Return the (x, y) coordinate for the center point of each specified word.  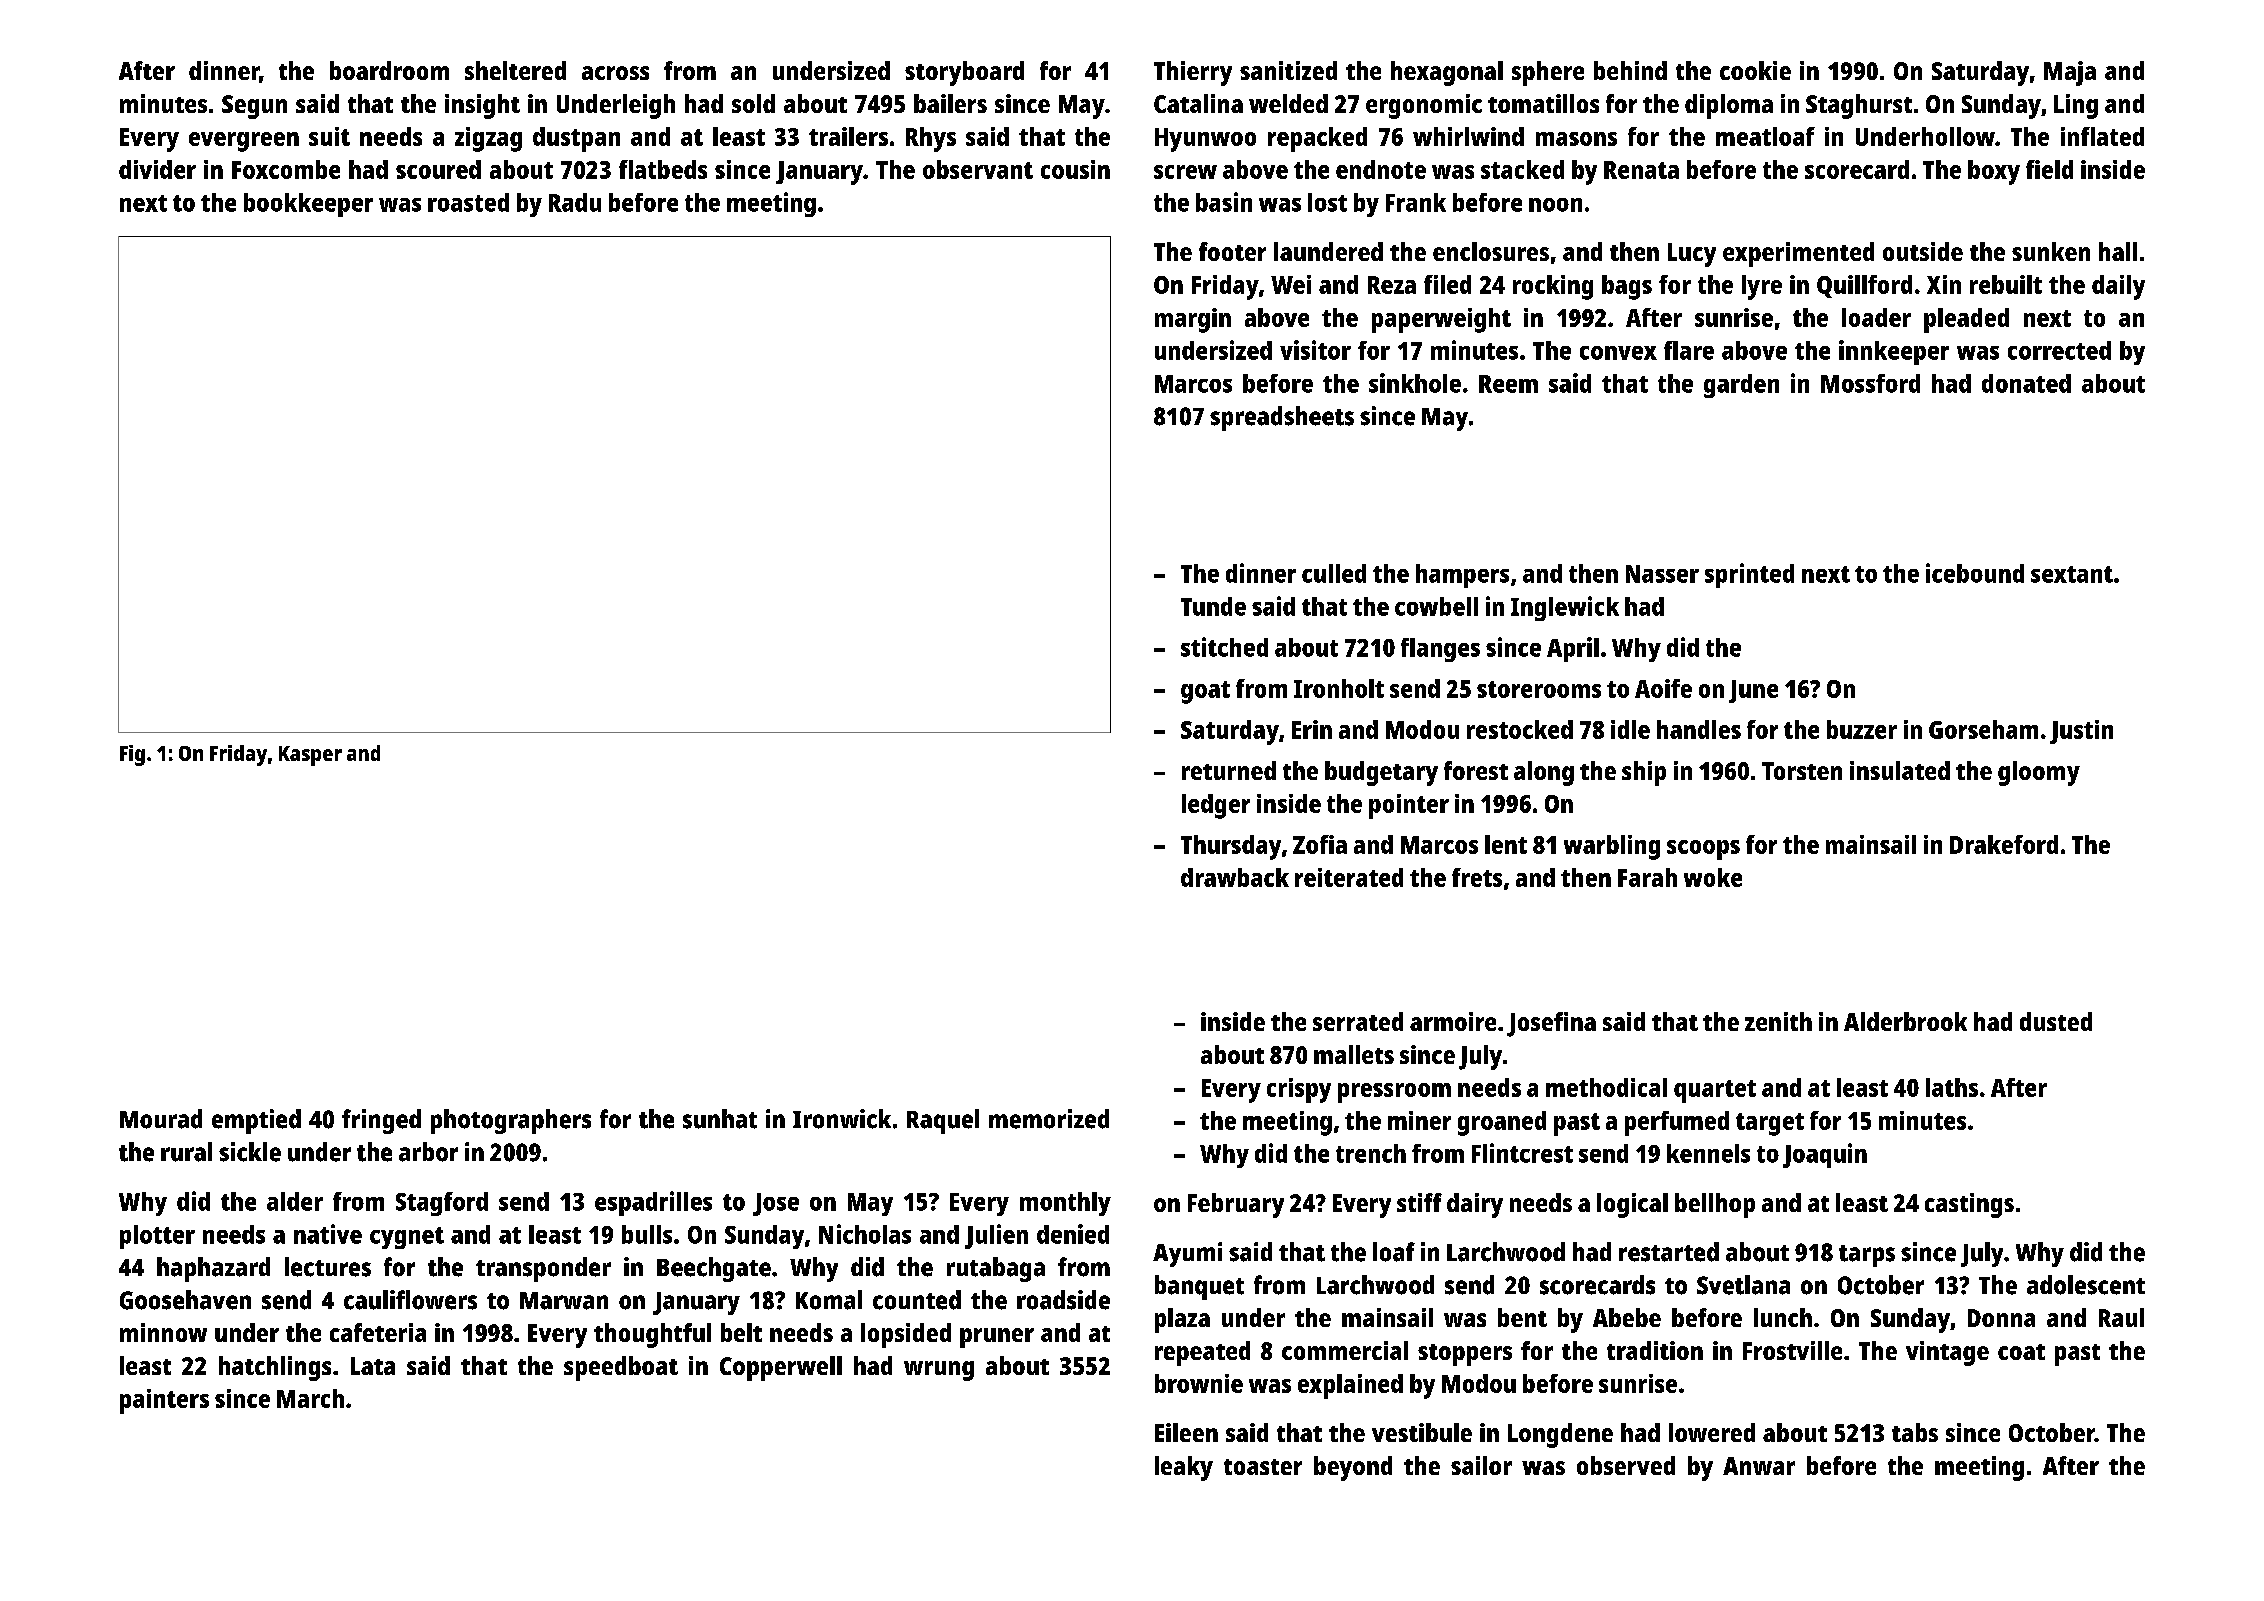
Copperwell (781, 1368)
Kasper (310, 756)
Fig (132, 755)
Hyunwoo (1205, 140)
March (310, 1398)
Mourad (161, 1119)
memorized (1049, 1119)
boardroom (389, 70)
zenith (1778, 1021)
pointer (1409, 806)
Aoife (1663, 688)
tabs (1915, 1432)
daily (2118, 287)
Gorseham (1983, 729)
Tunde (1213, 606)
